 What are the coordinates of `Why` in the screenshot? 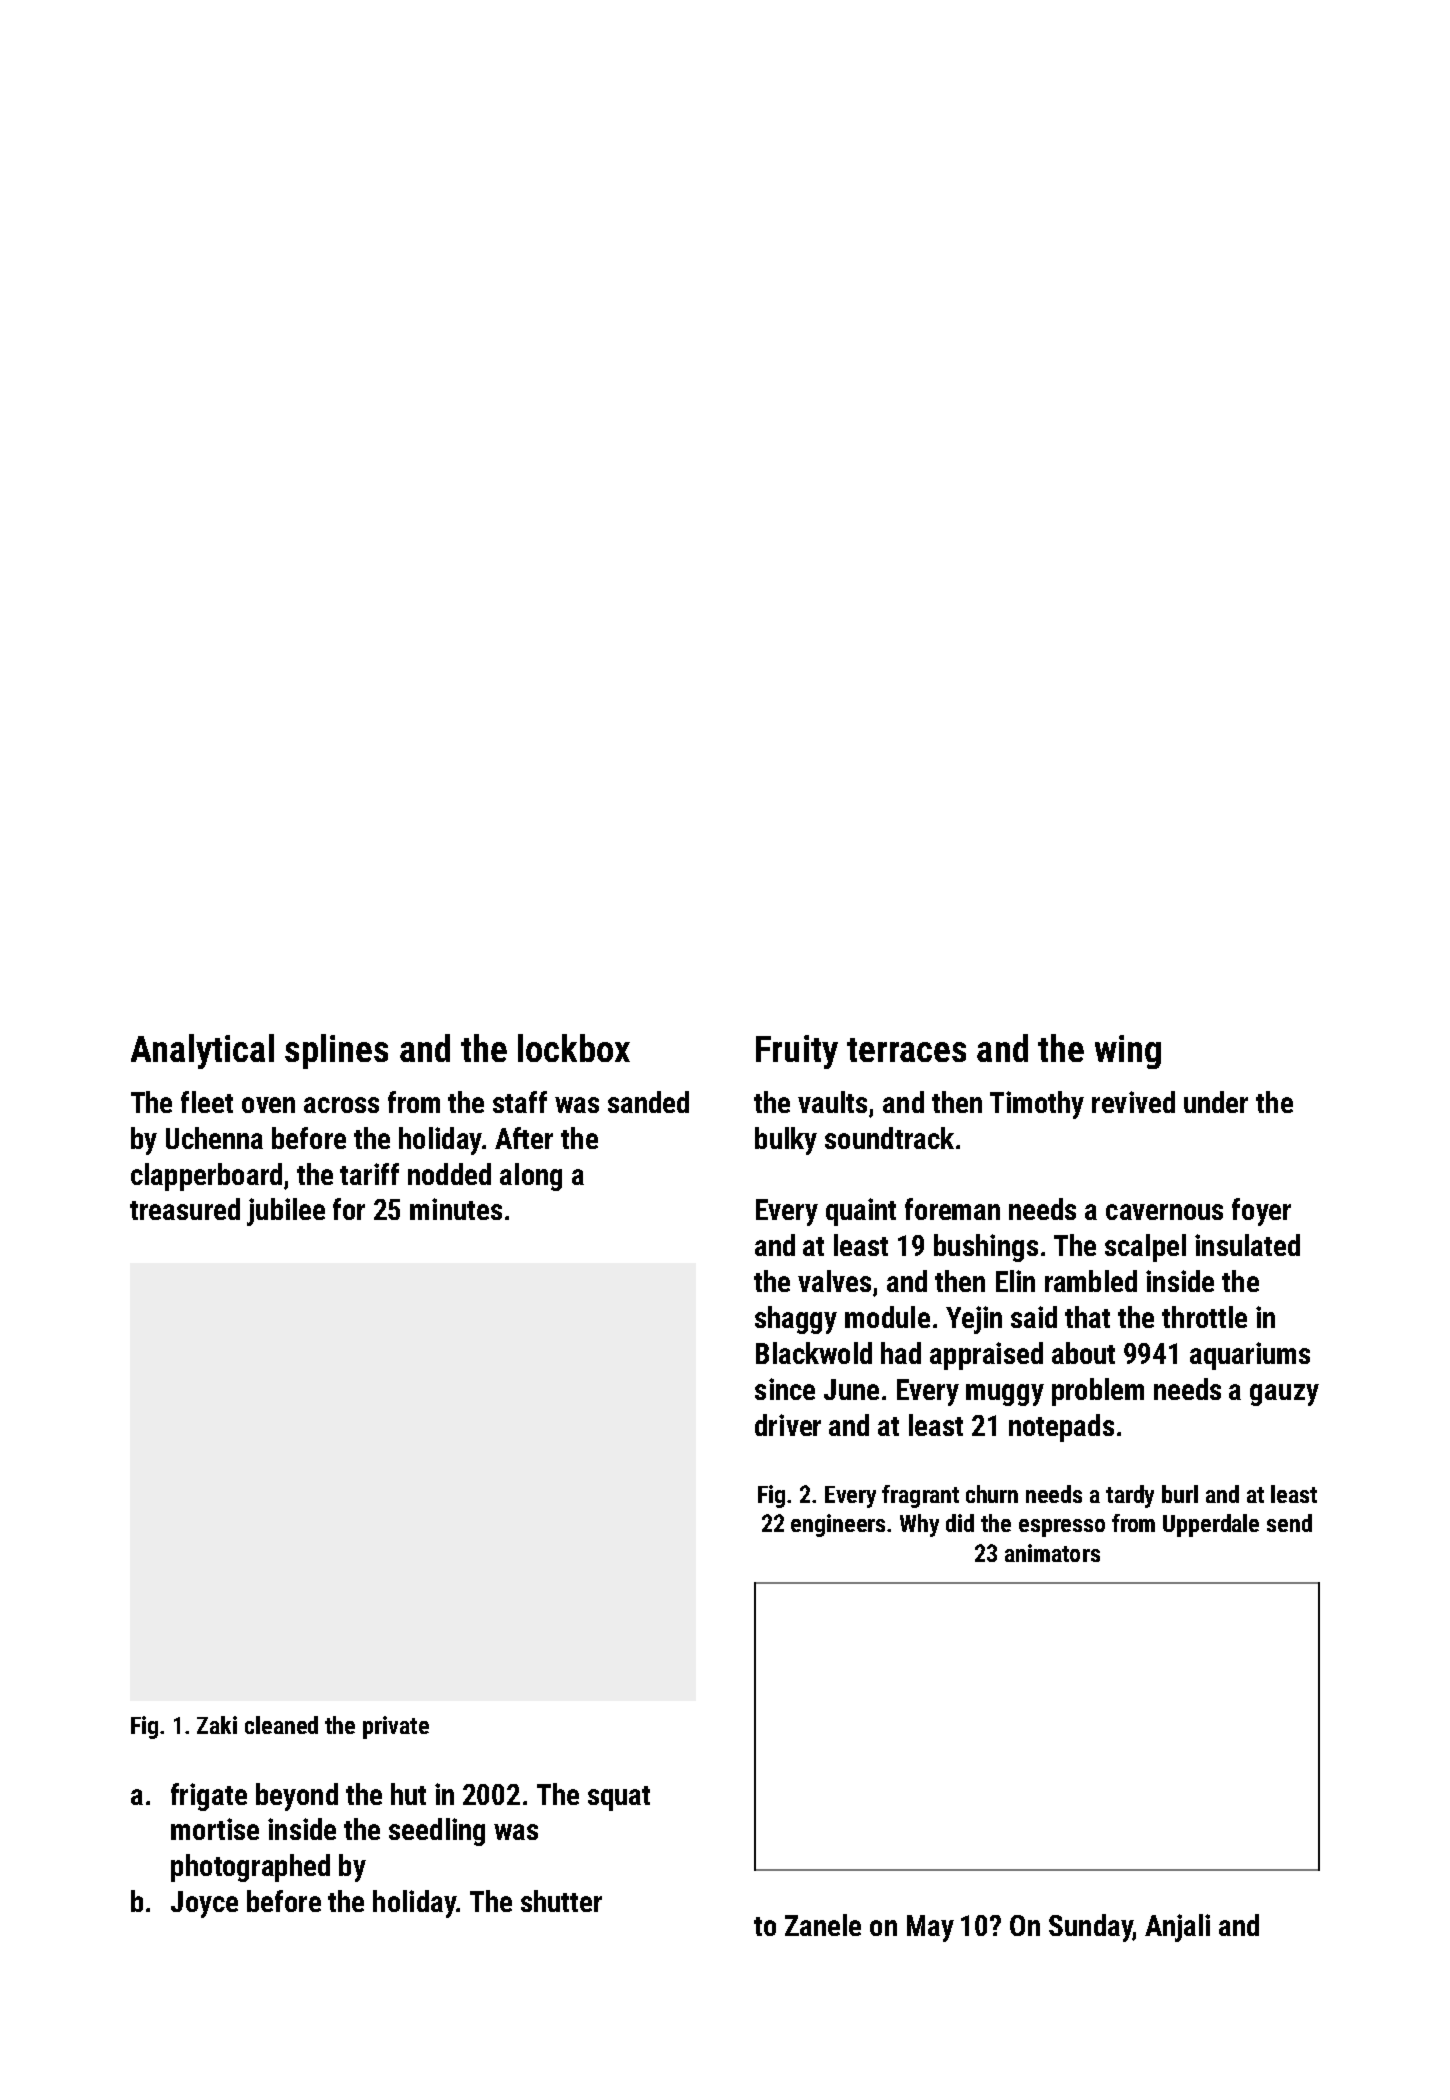 It's located at (919, 1525).
